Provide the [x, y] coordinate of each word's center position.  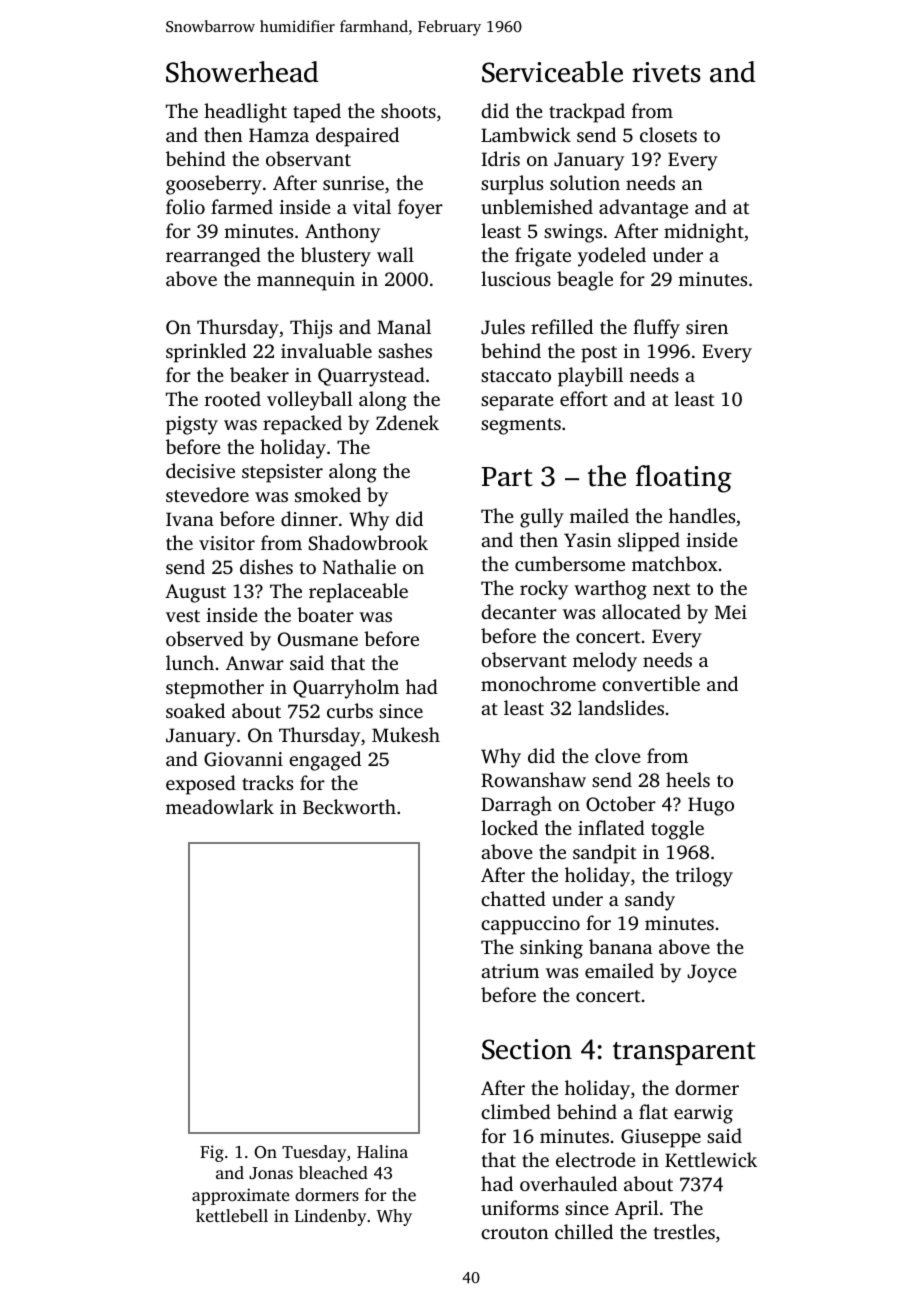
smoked [328, 494]
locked [509, 827]
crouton [515, 1233]
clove [618, 755]
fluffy [656, 329]
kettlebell [232, 1215]
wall [395, 254]
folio [185, 206]
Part [507, 477]
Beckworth [349, 806]
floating [684, 479]
